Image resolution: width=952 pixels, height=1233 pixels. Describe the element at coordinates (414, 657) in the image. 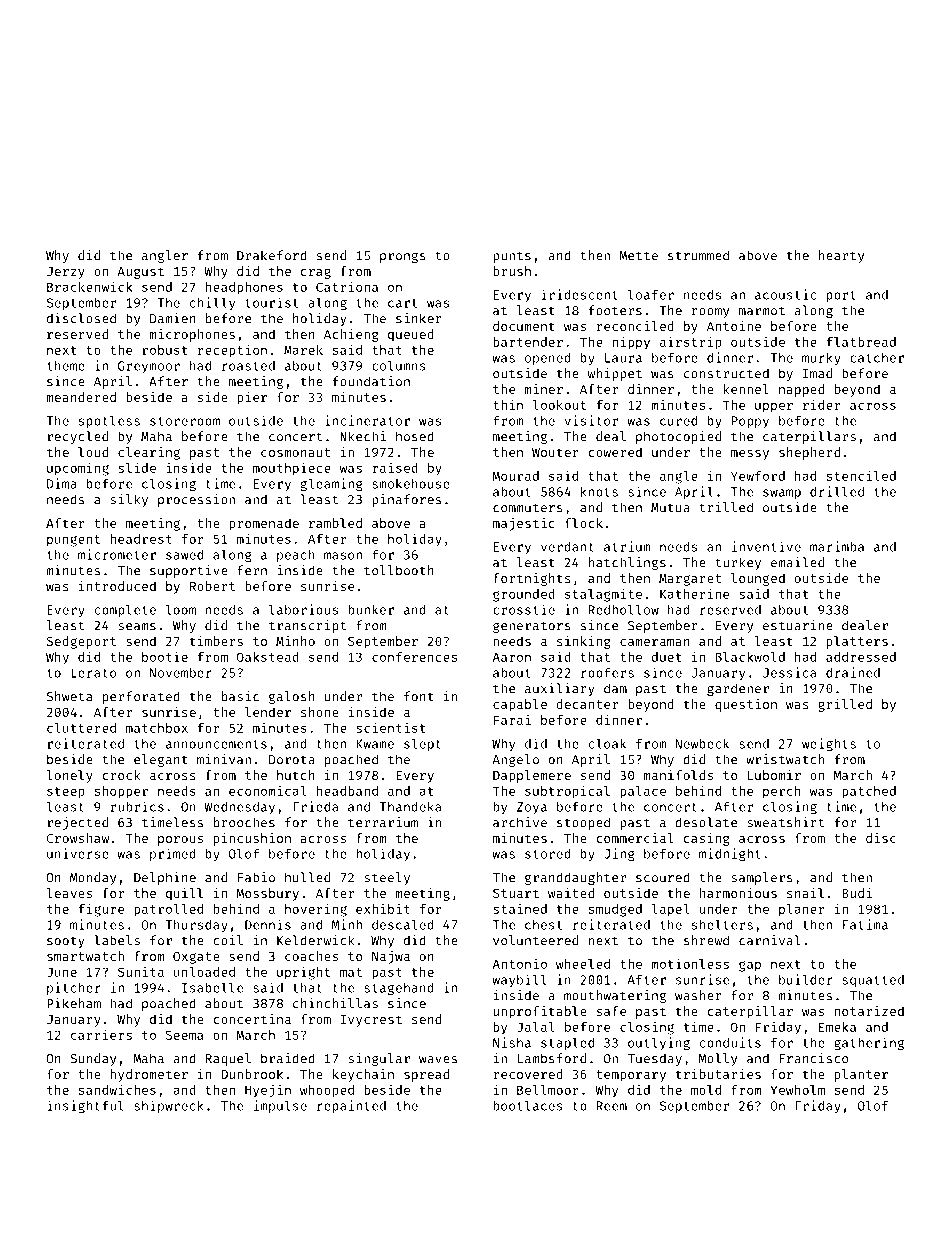

I see `conferences` at that location.
